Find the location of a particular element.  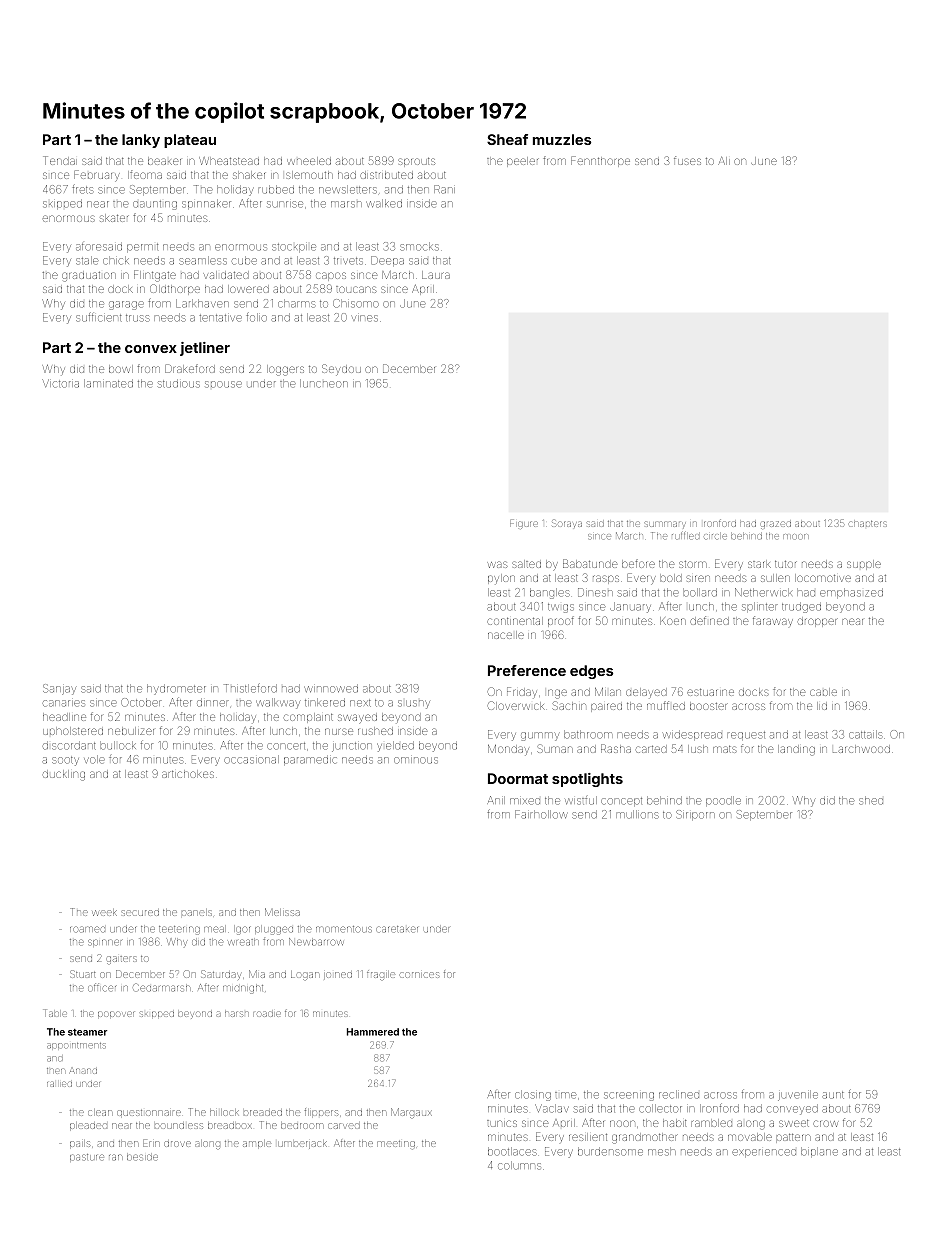

lanky is located at coordinates (141, 141).
